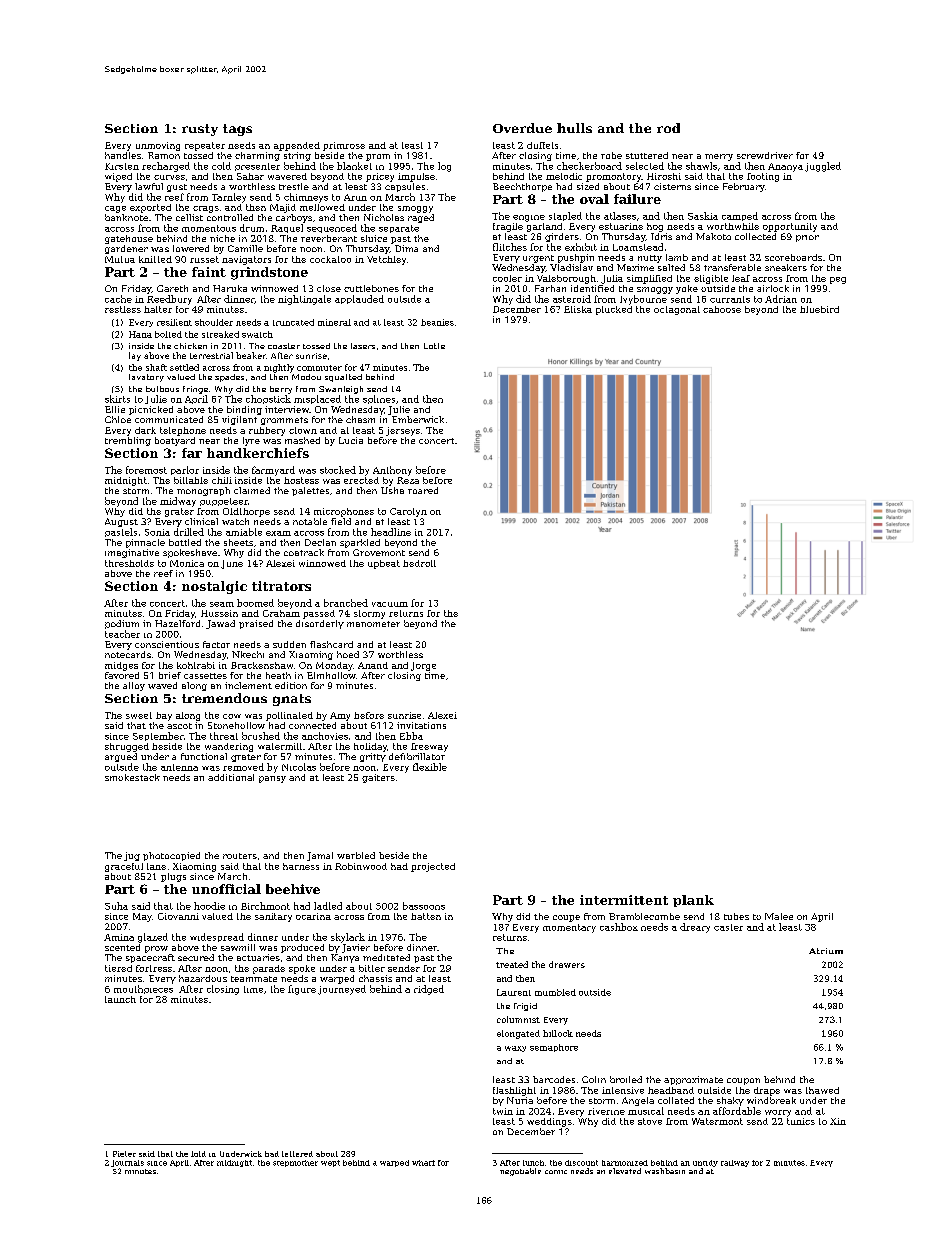 The height and width of the document is (1233, 952). What do you see at coordinates (650, 259) in the document?
I see `nutty` at bounding box center [650, 259].
